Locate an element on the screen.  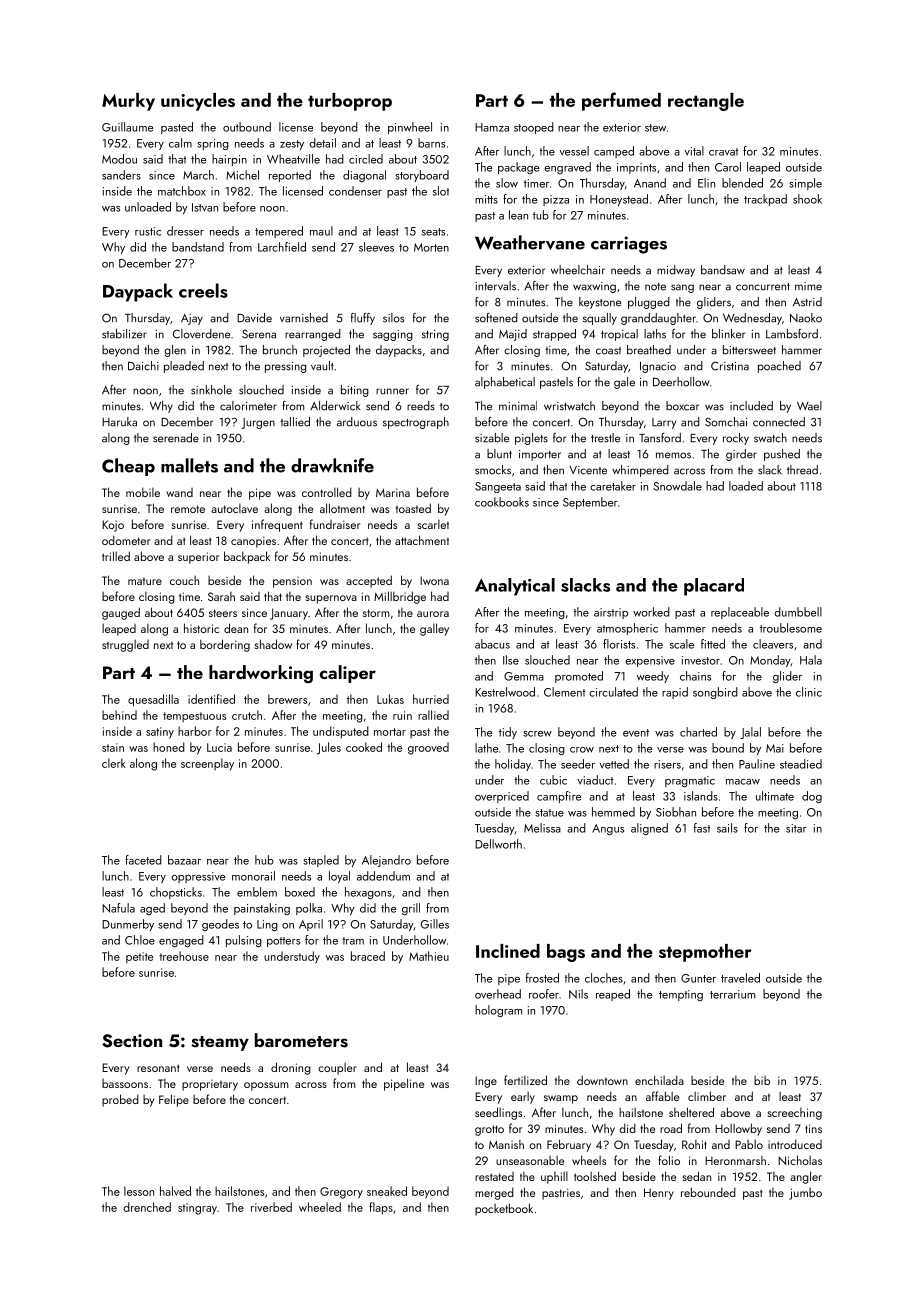
perfumed is located at coordinates (621, 101).
